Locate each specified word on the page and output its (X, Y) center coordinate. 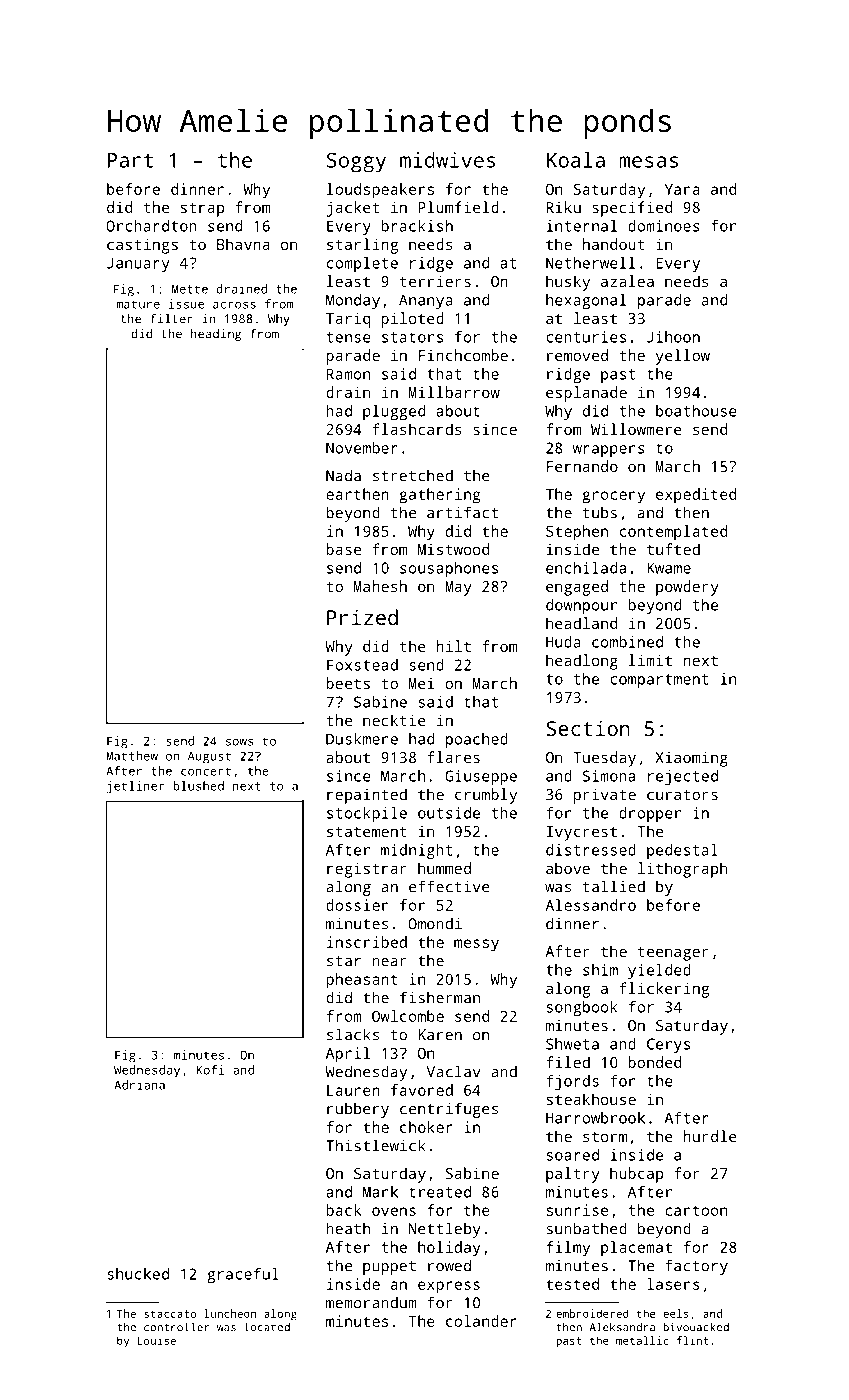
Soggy (356, 162)
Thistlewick (376, 1145)
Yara (682, 189)
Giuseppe (481, 777)
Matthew (132, 756)
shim (600, 970)
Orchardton (151, 226)
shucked (138, 1274)
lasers (673, 1284)
